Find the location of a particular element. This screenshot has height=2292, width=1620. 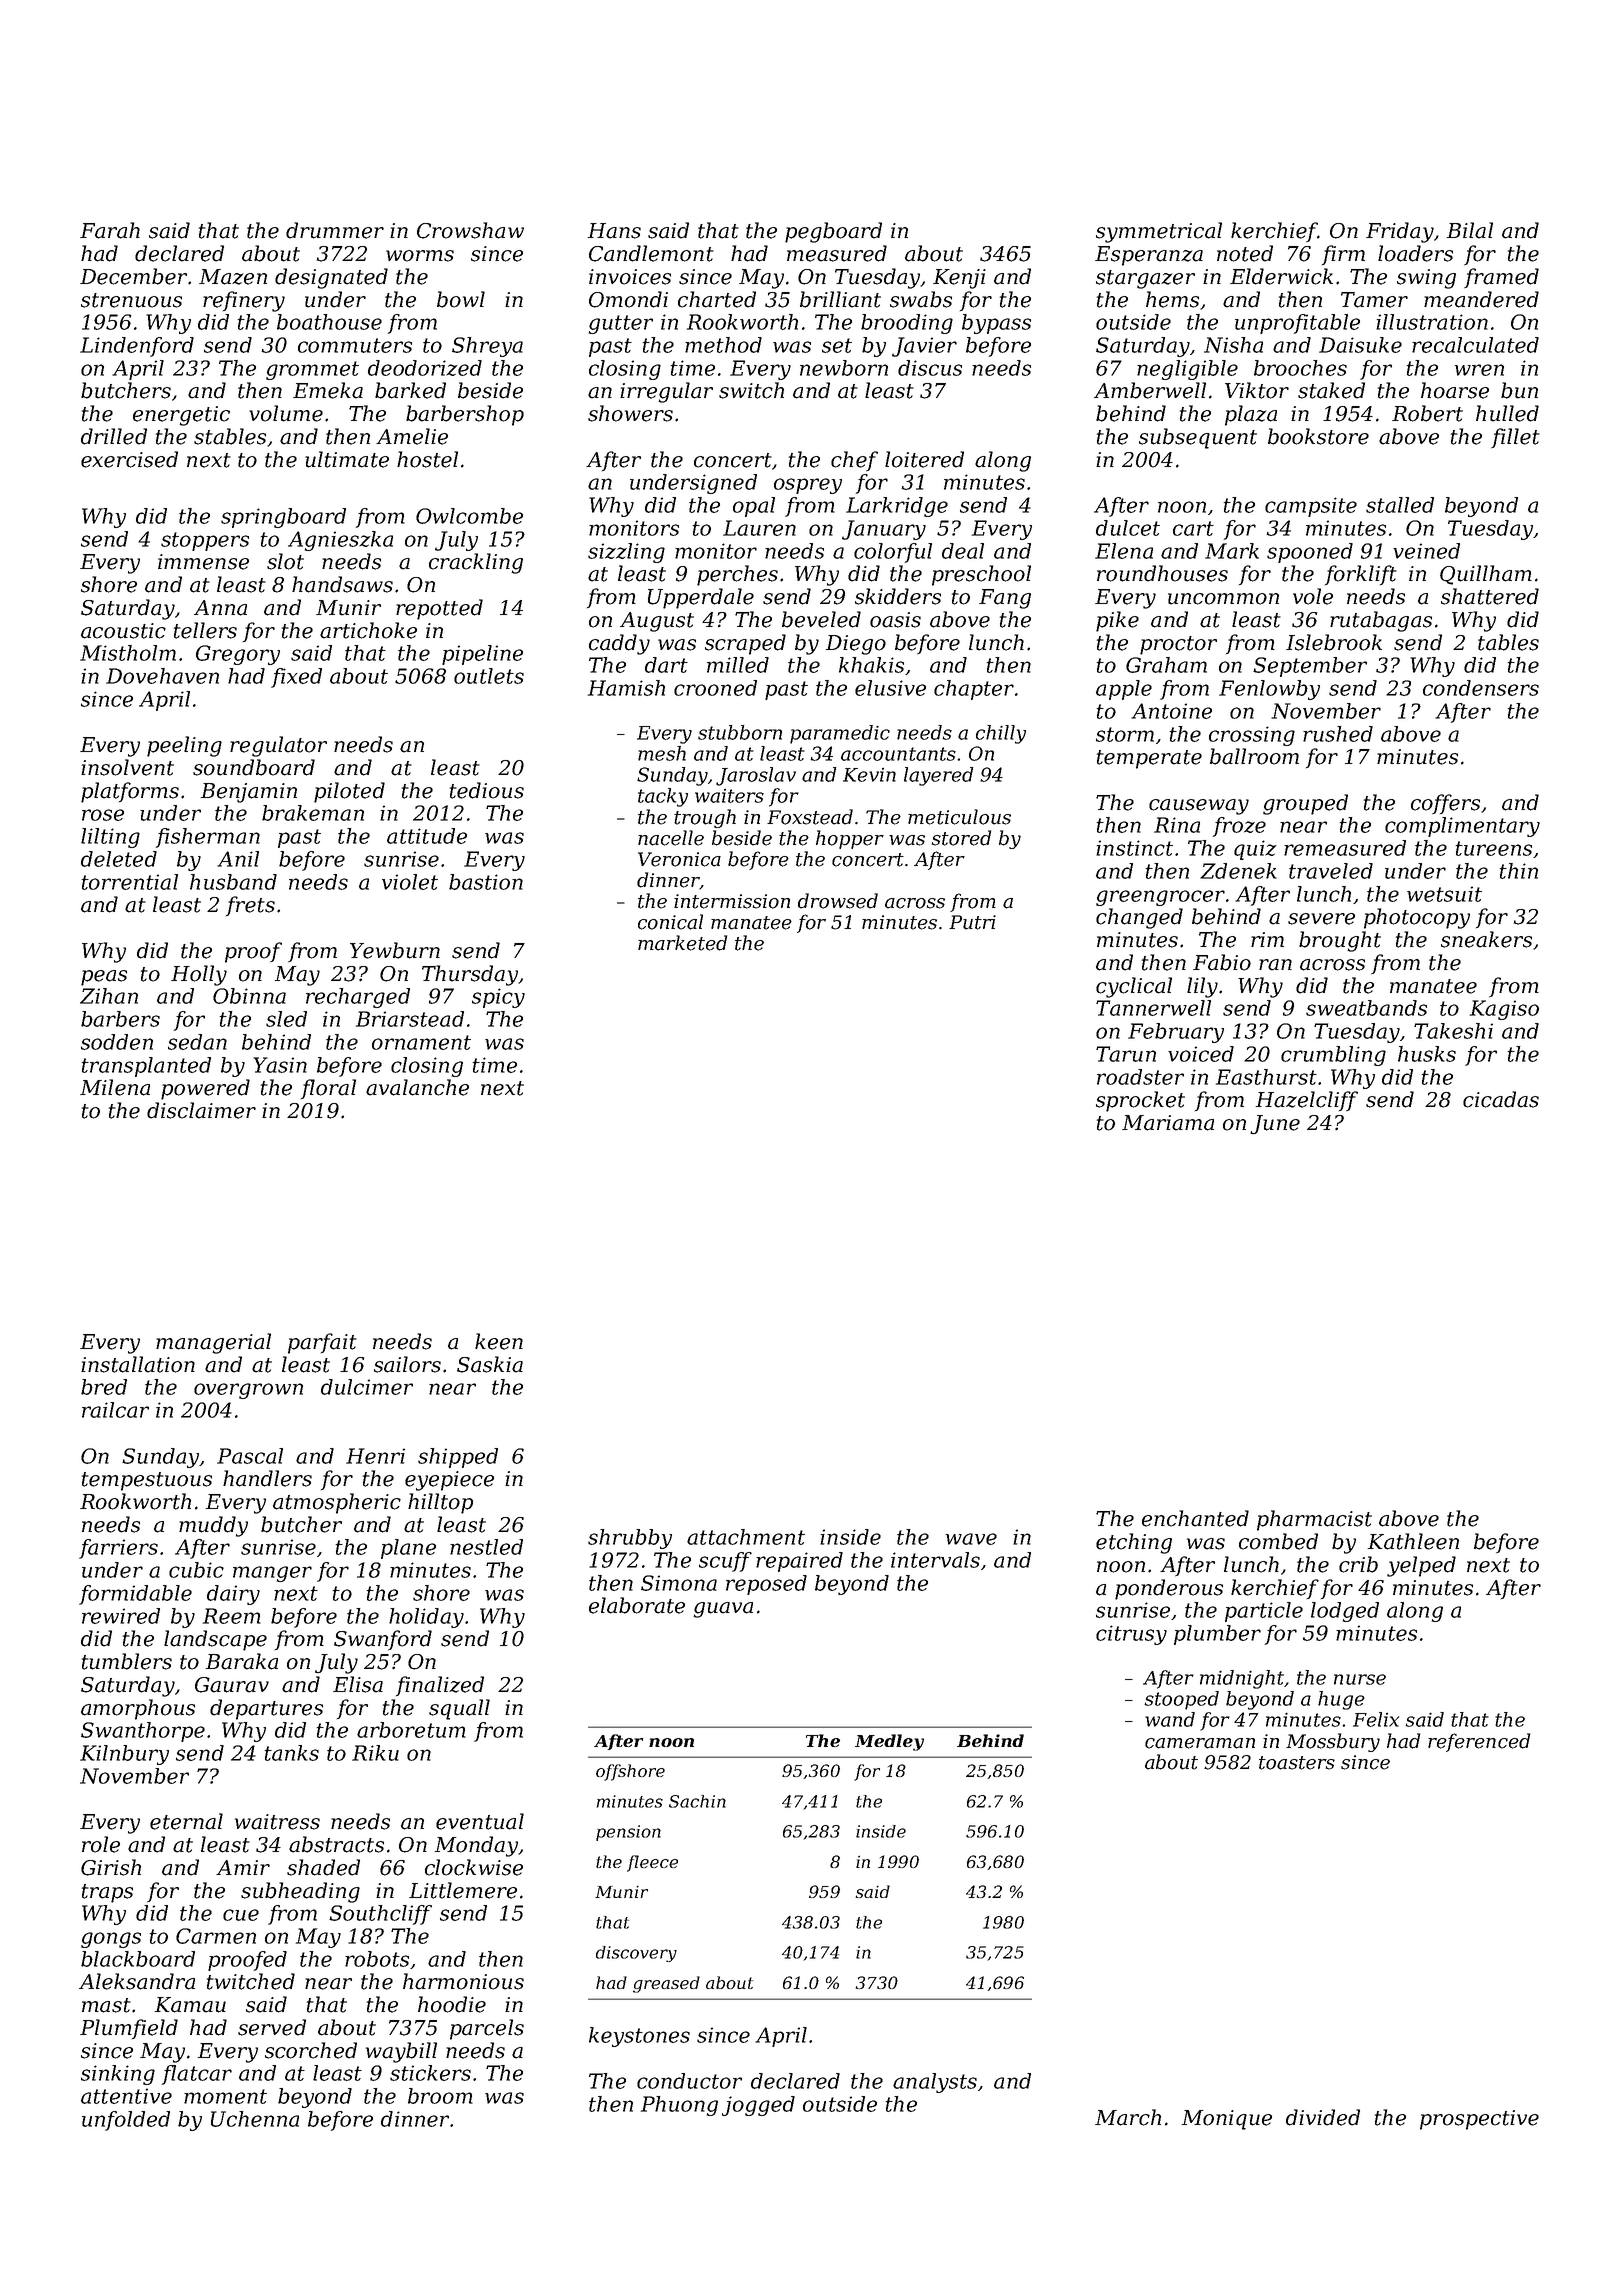

vole is located at coordinates (1313, 596).
